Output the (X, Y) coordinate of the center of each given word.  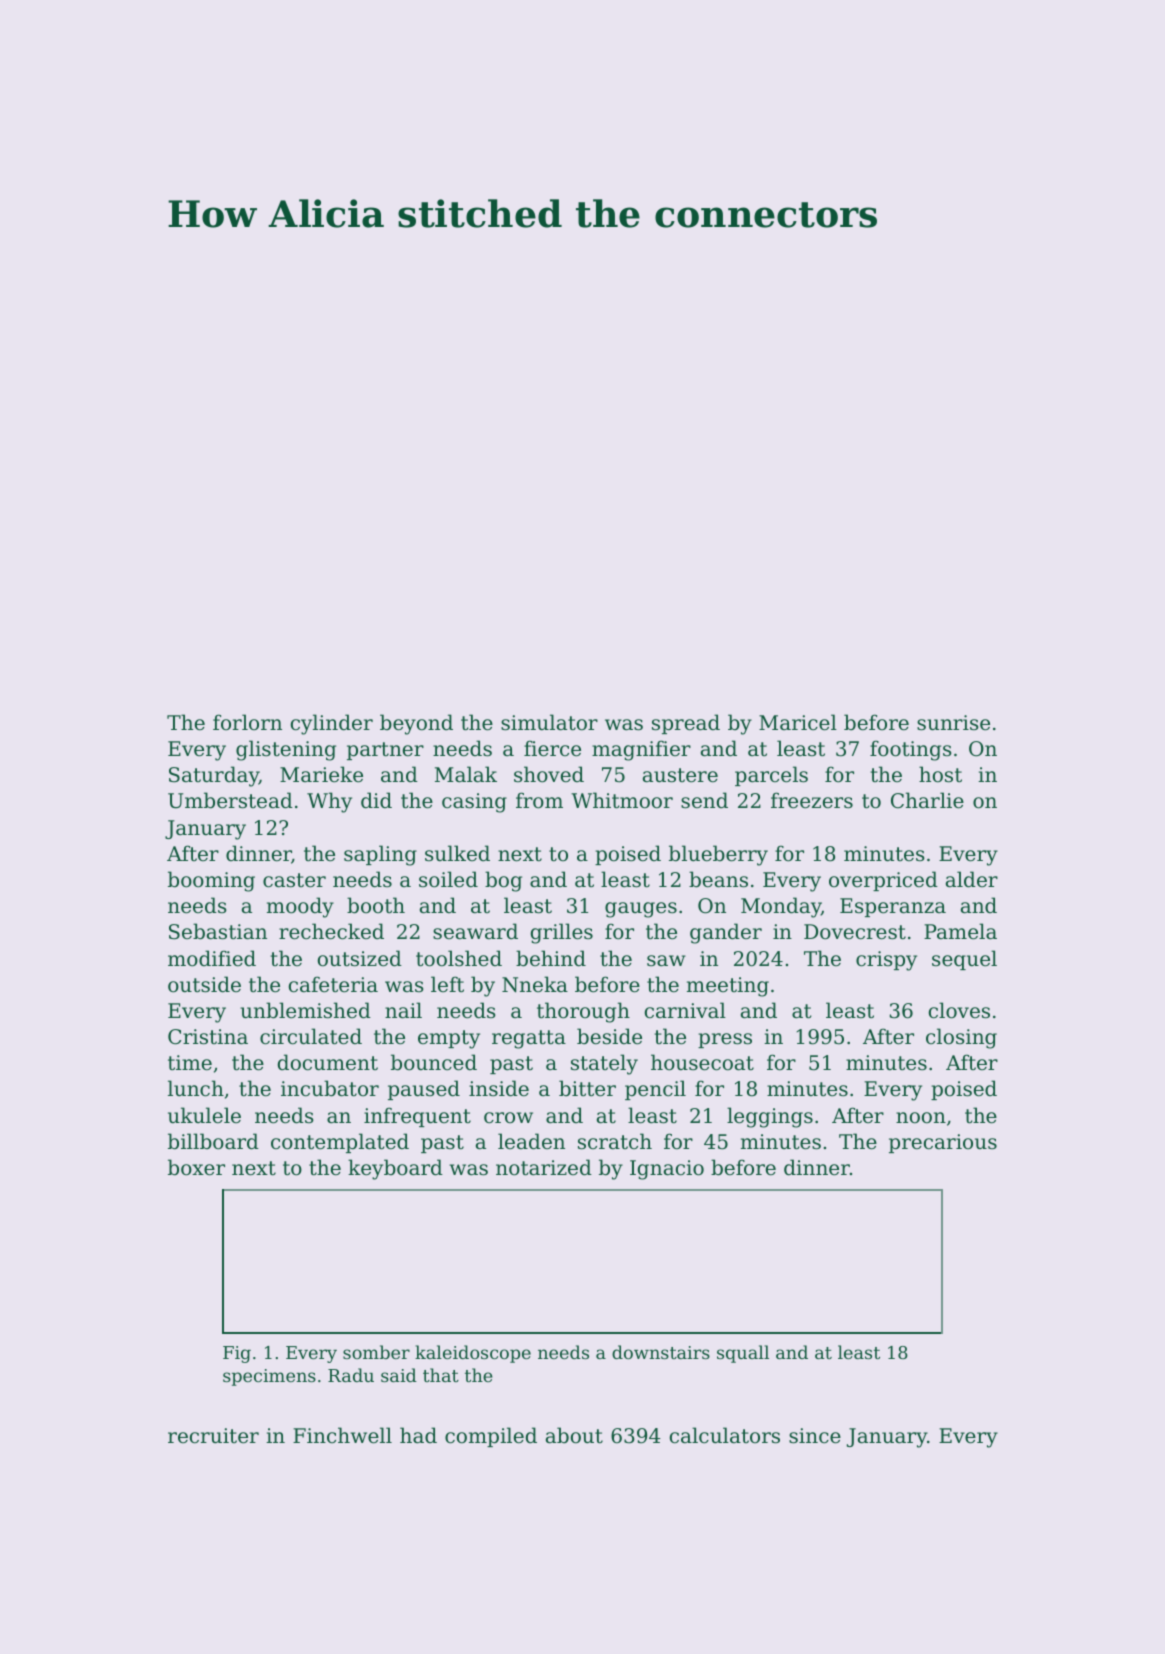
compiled (491, 1437)
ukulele (204, 1115)
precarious (943, 1143)
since (815, 1436)
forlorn (247, 722)
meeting (728, 987)
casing (474, 803)
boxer (196, 1167)
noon (921, 1118)
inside (499, 1088)
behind (551, 958)
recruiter (213, 1436)
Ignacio (667, 1170)
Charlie (927, 800)
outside (204, 984)
